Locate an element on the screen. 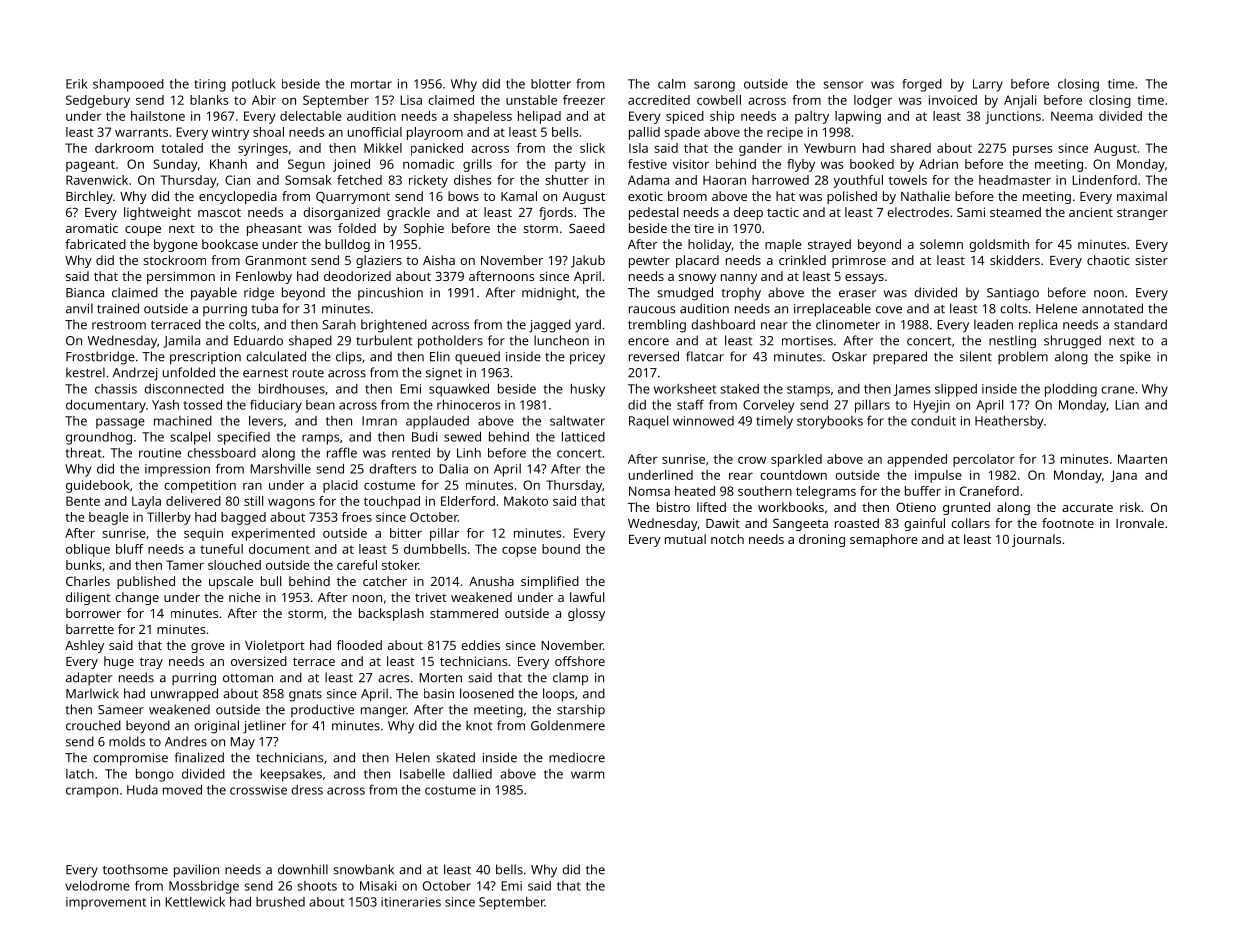  barrette is located at coordinates (90, 629).
